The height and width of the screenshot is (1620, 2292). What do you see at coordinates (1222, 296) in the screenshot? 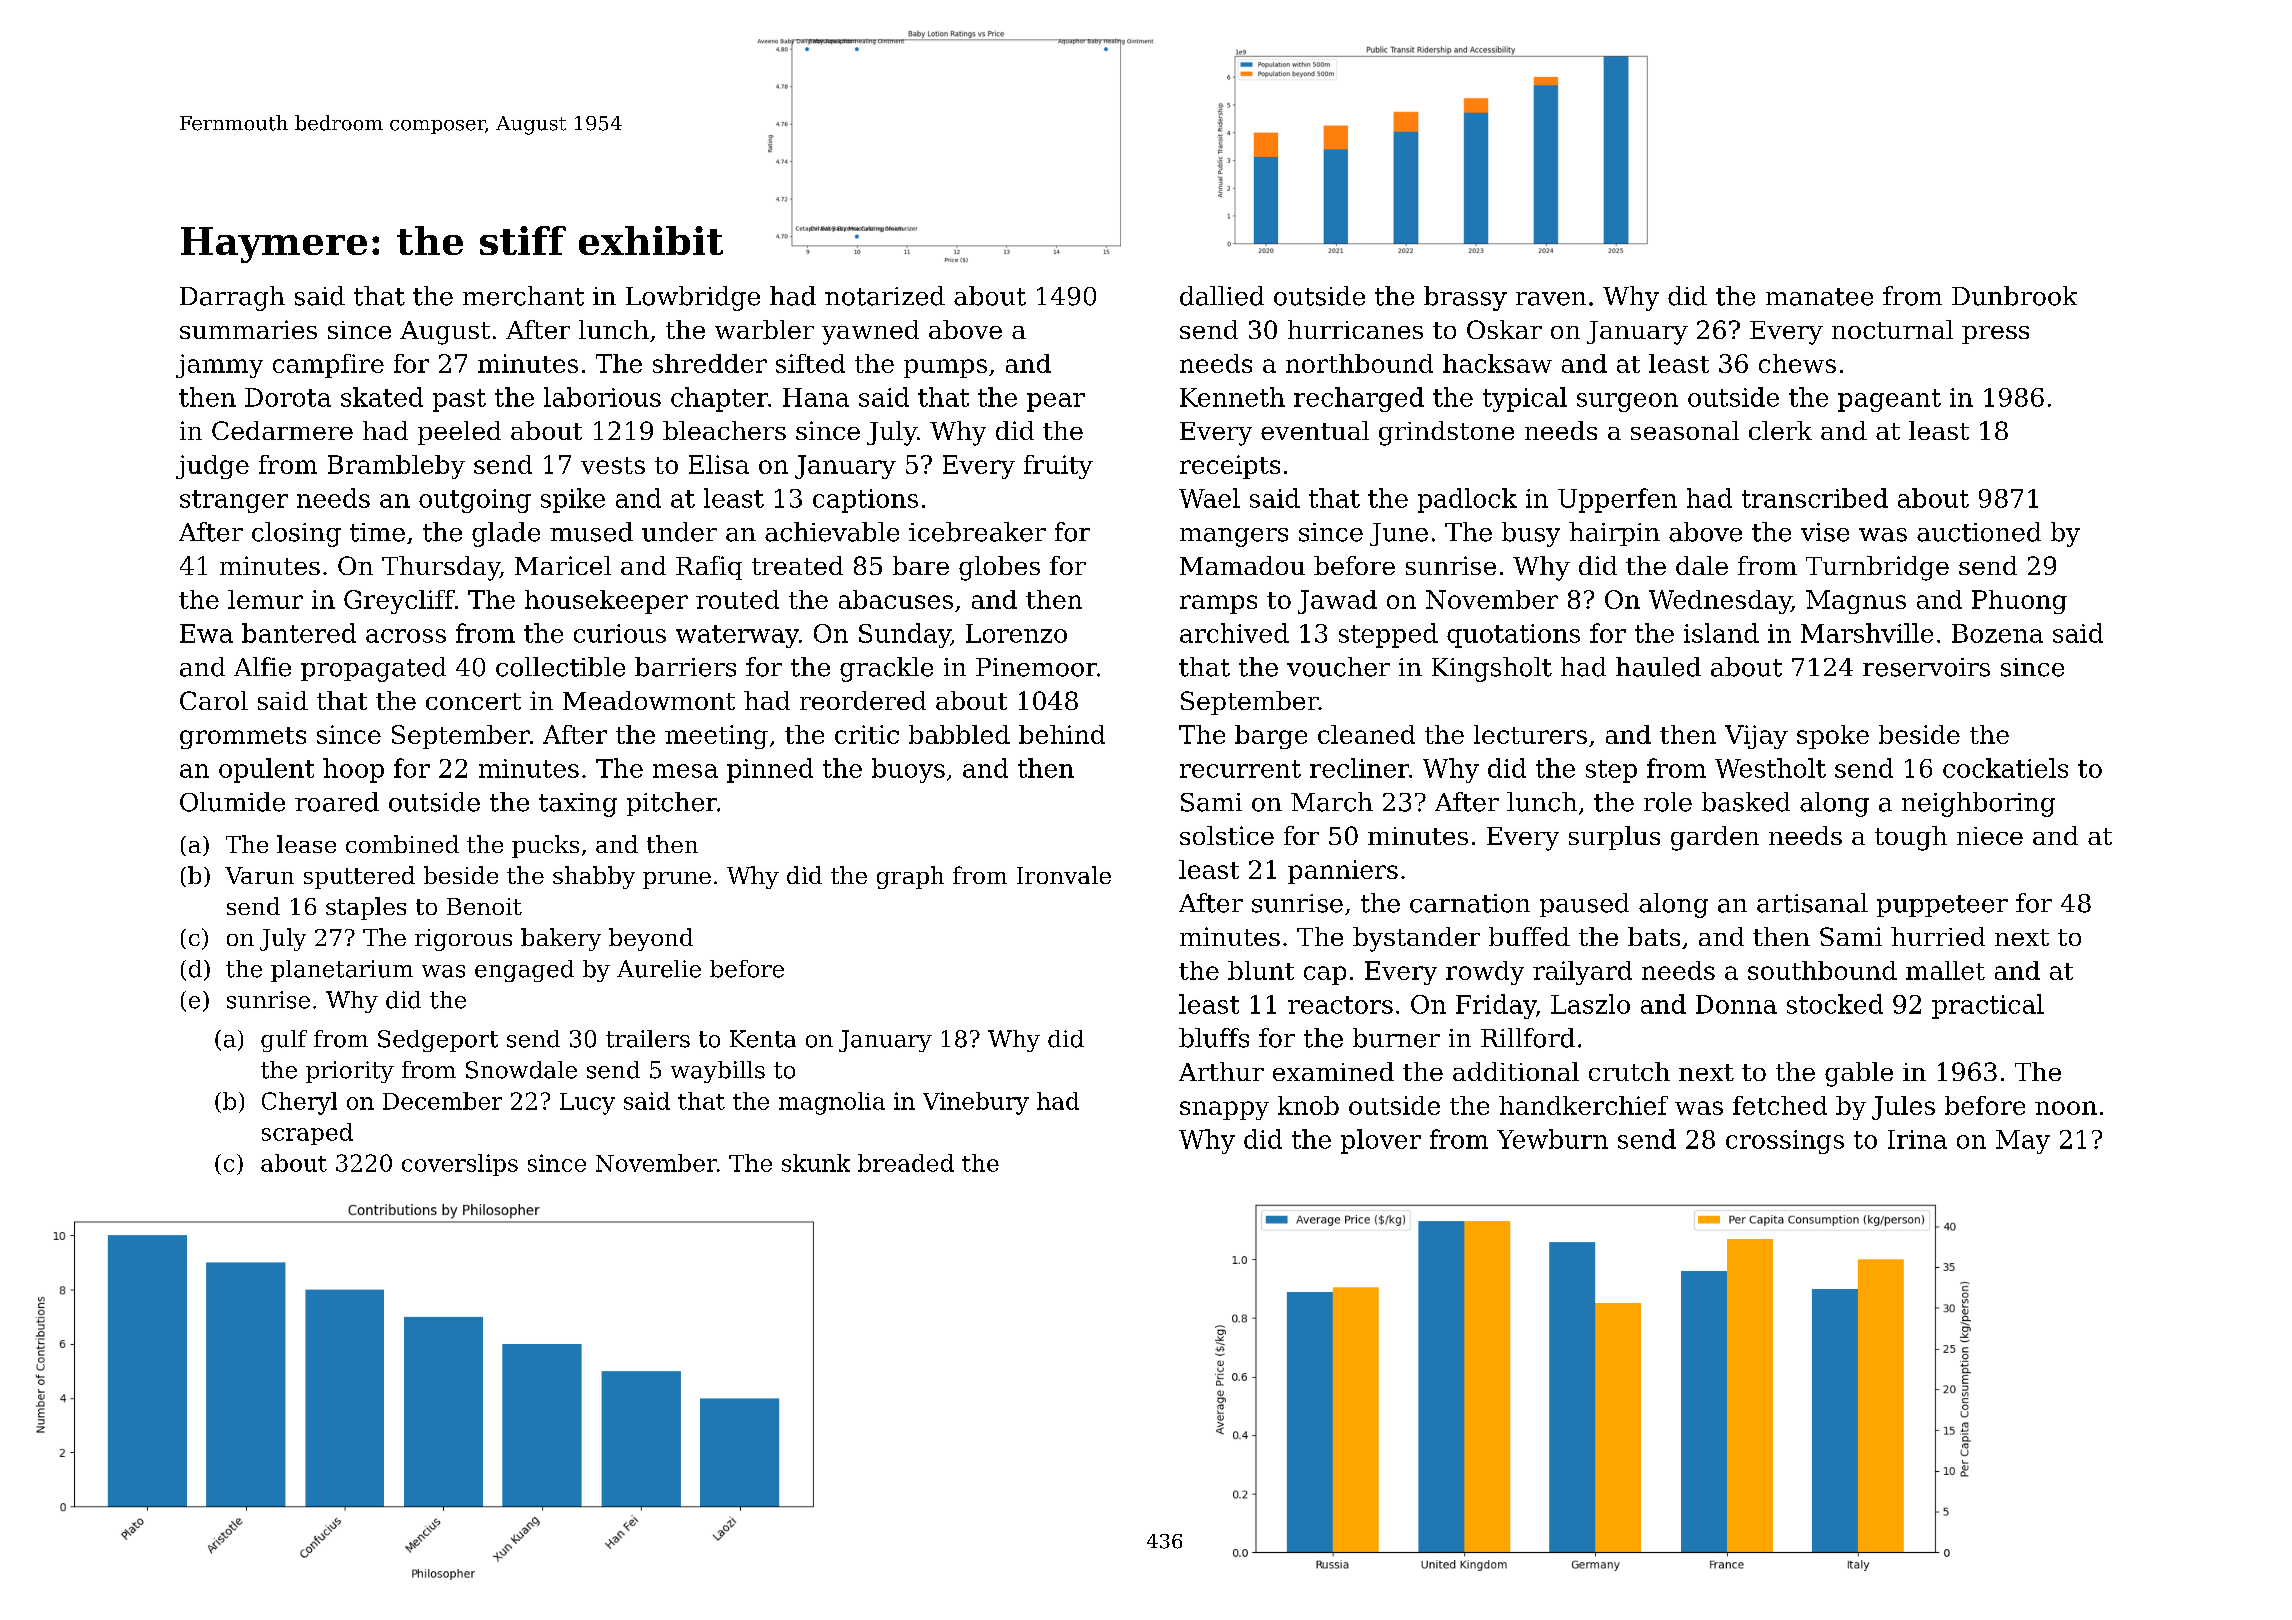
I see `dallied` at bounding box center [1222, 296].
